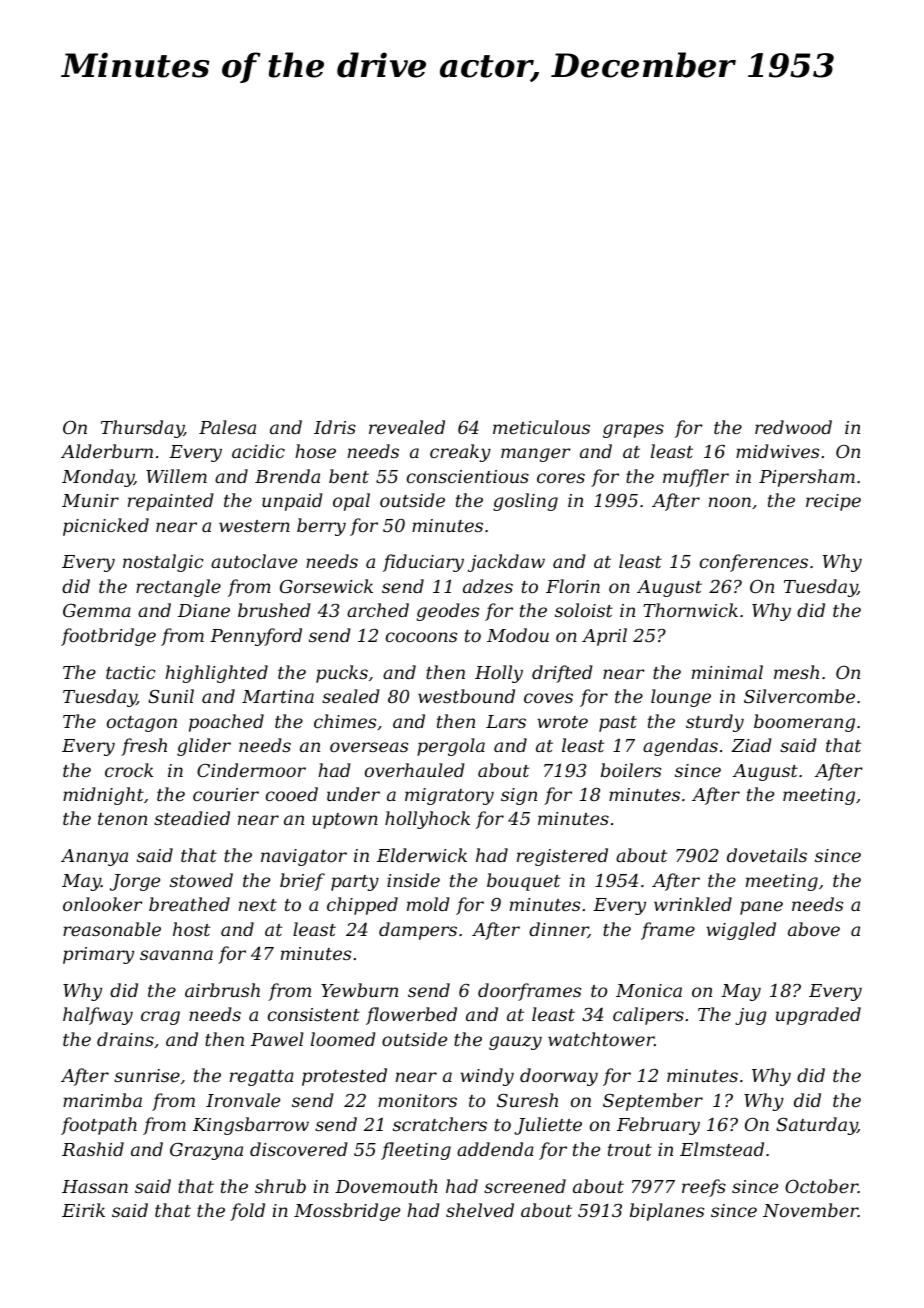 Image resolution: width=924 pixels, height=1308 pixels. What do you see at coordinates (192, 818) in the image?
I see `steadied` at bounding box center [192, 818].
